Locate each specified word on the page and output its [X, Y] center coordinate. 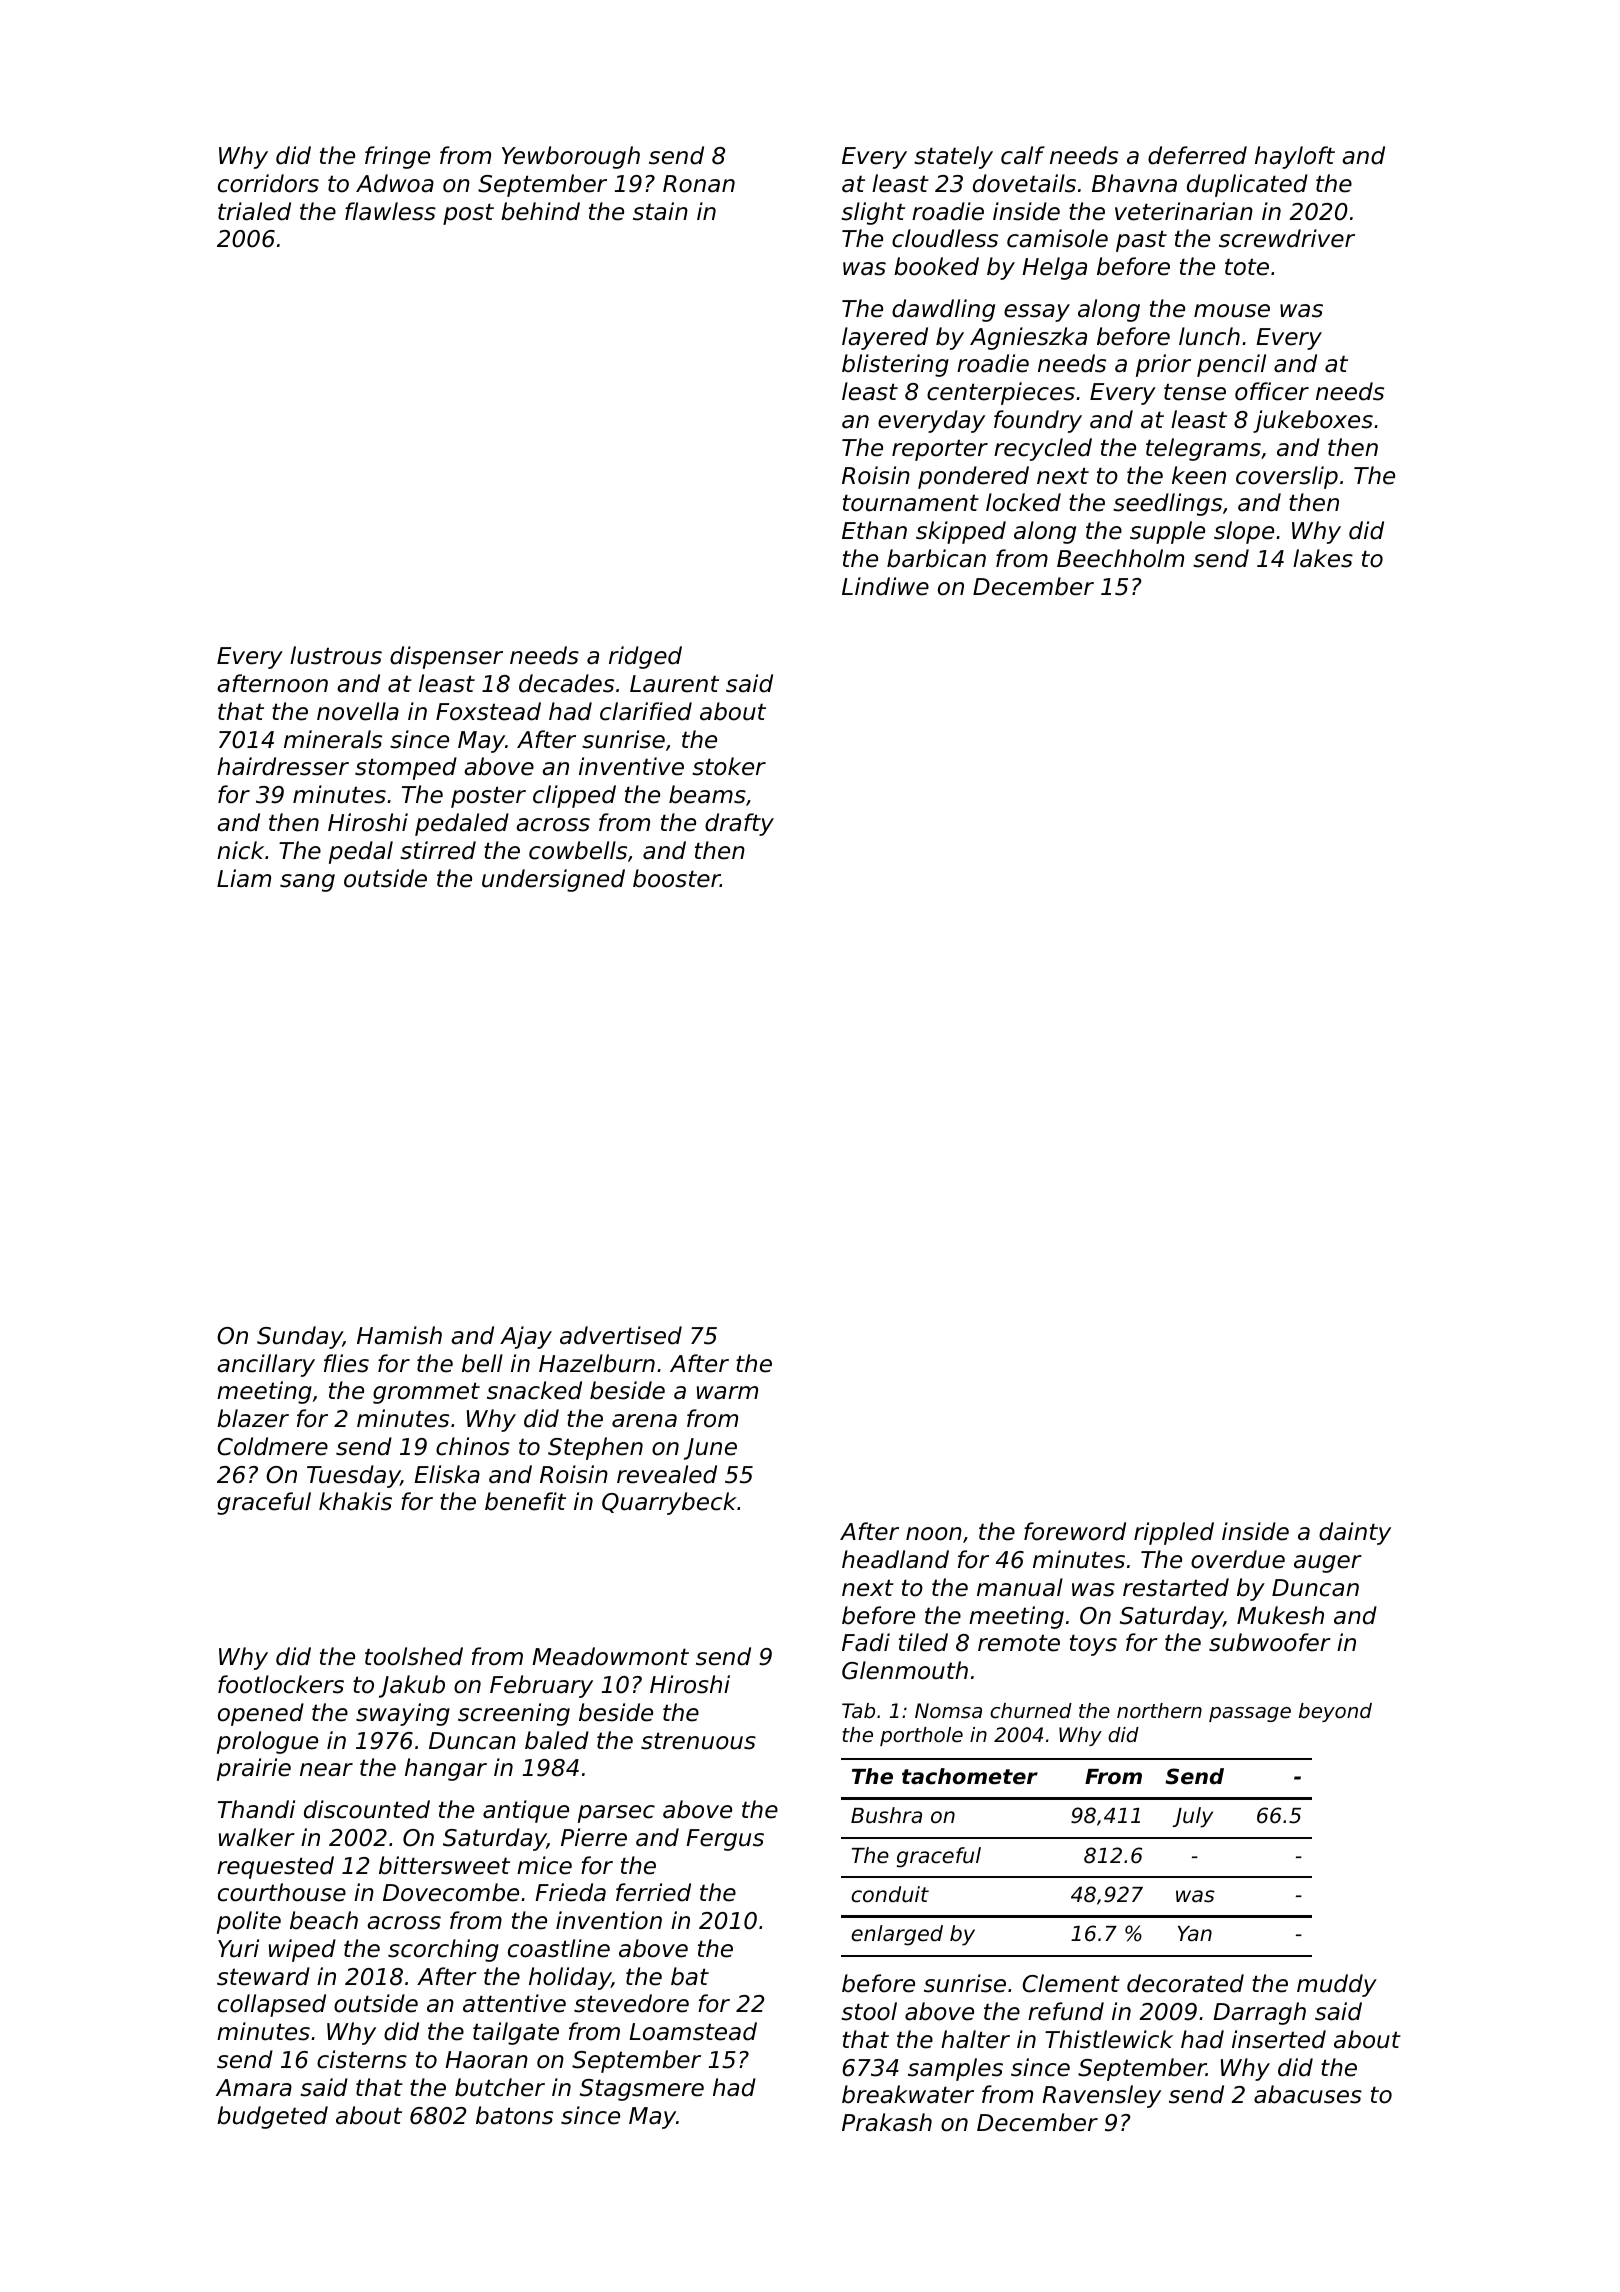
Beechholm [1120, 558]
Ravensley [1101, 2096]
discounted [367, 1809]
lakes [1323, 558]
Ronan [699, 184]
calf [1023, 155]
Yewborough [571, 157]
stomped [406, 768]
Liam [244, 878]
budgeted [272, 2117]
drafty [739, 824]
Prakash [887, 2122]
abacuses [1308, 2094]
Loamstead [693, 2031]
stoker [729, 766]
